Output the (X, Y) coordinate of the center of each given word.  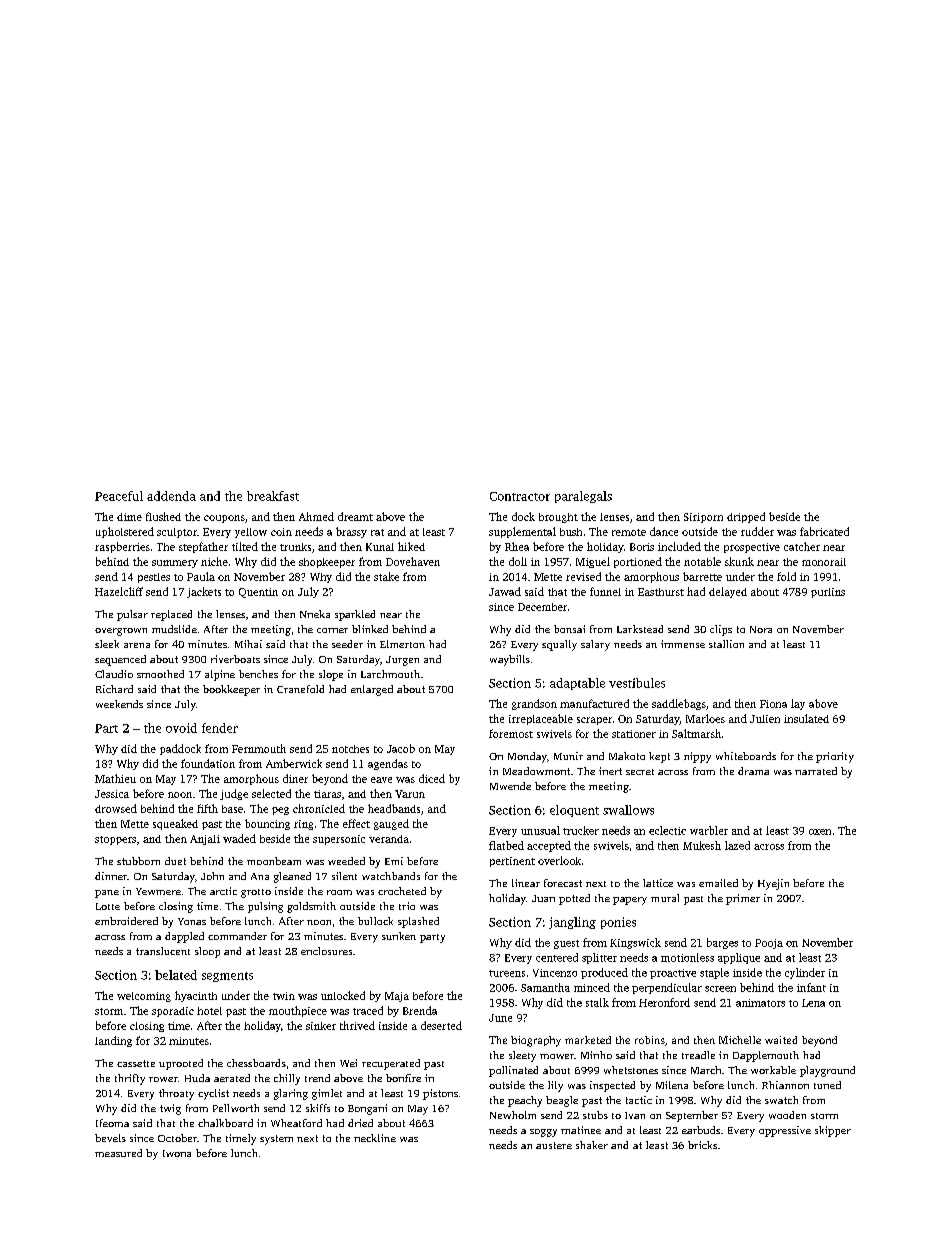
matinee (581, 1130)
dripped (746, 517)
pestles (154, 578)
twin (284, 996)
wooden (787, 1115)
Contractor (520, 496)
